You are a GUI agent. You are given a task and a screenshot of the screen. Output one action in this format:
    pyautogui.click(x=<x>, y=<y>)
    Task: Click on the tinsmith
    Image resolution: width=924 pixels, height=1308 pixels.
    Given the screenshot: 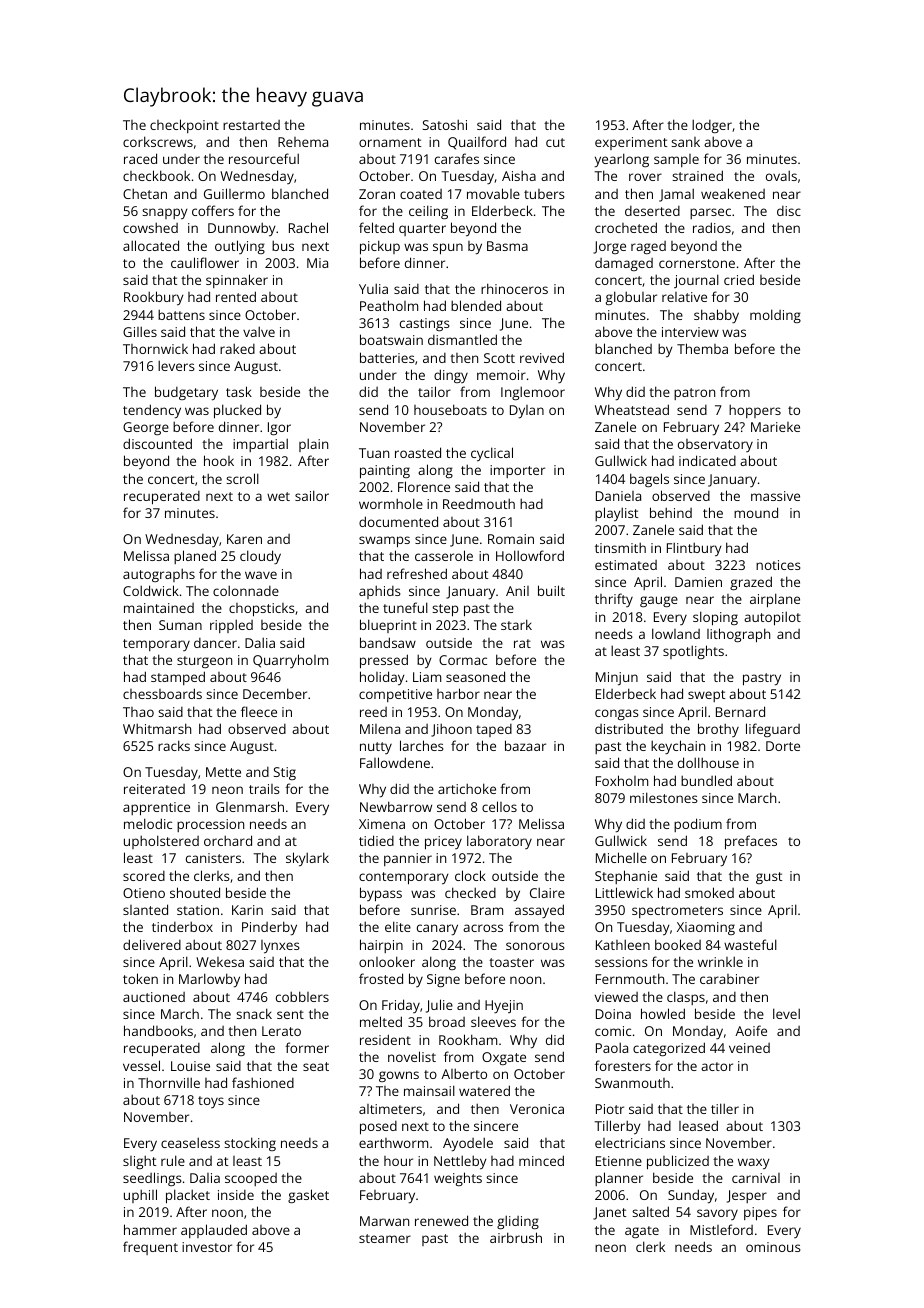 What is the action you would take?
    pyautogui.click(x=620, y=547)
